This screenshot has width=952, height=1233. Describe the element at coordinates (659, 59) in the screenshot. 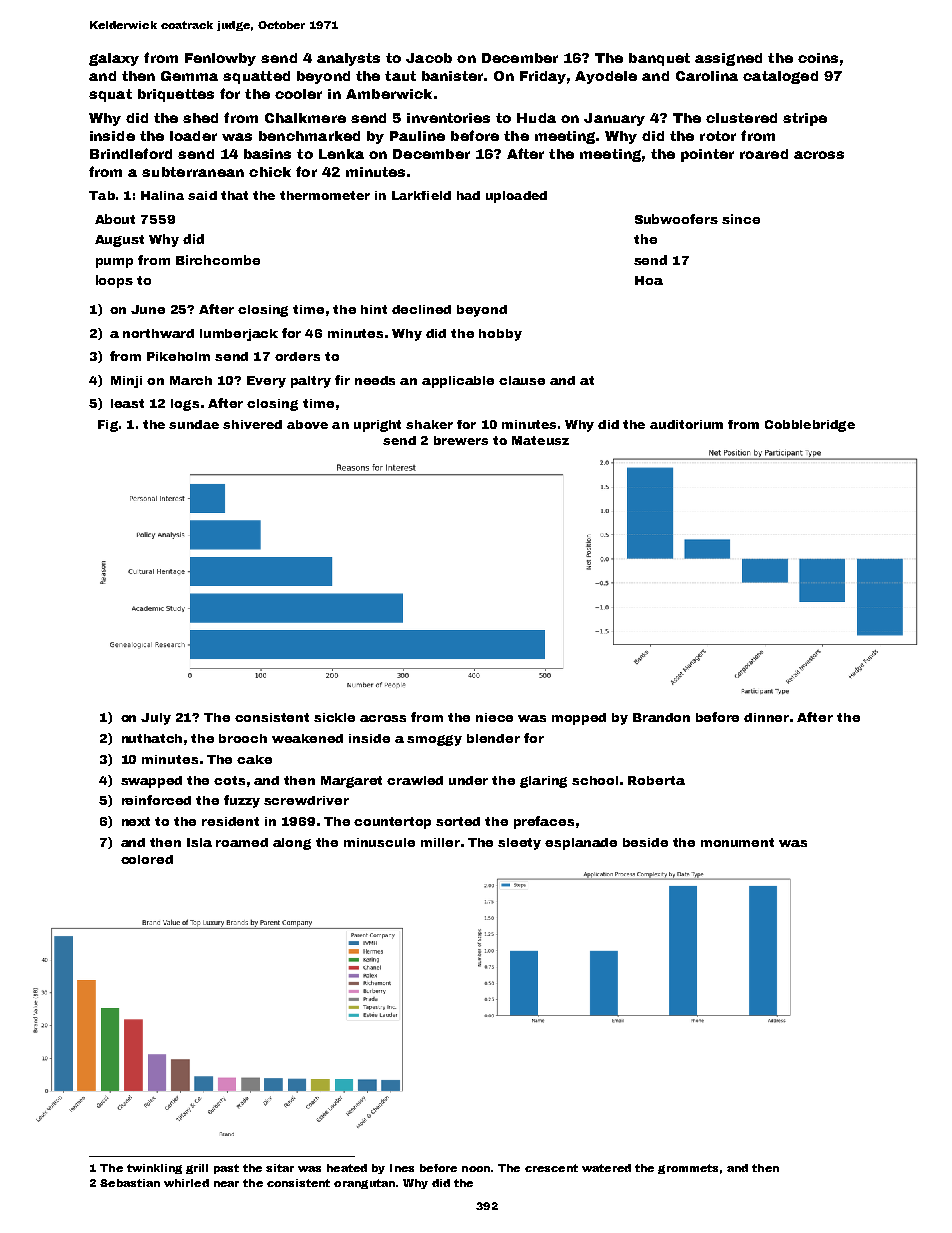

I see `banquet` at that location.
